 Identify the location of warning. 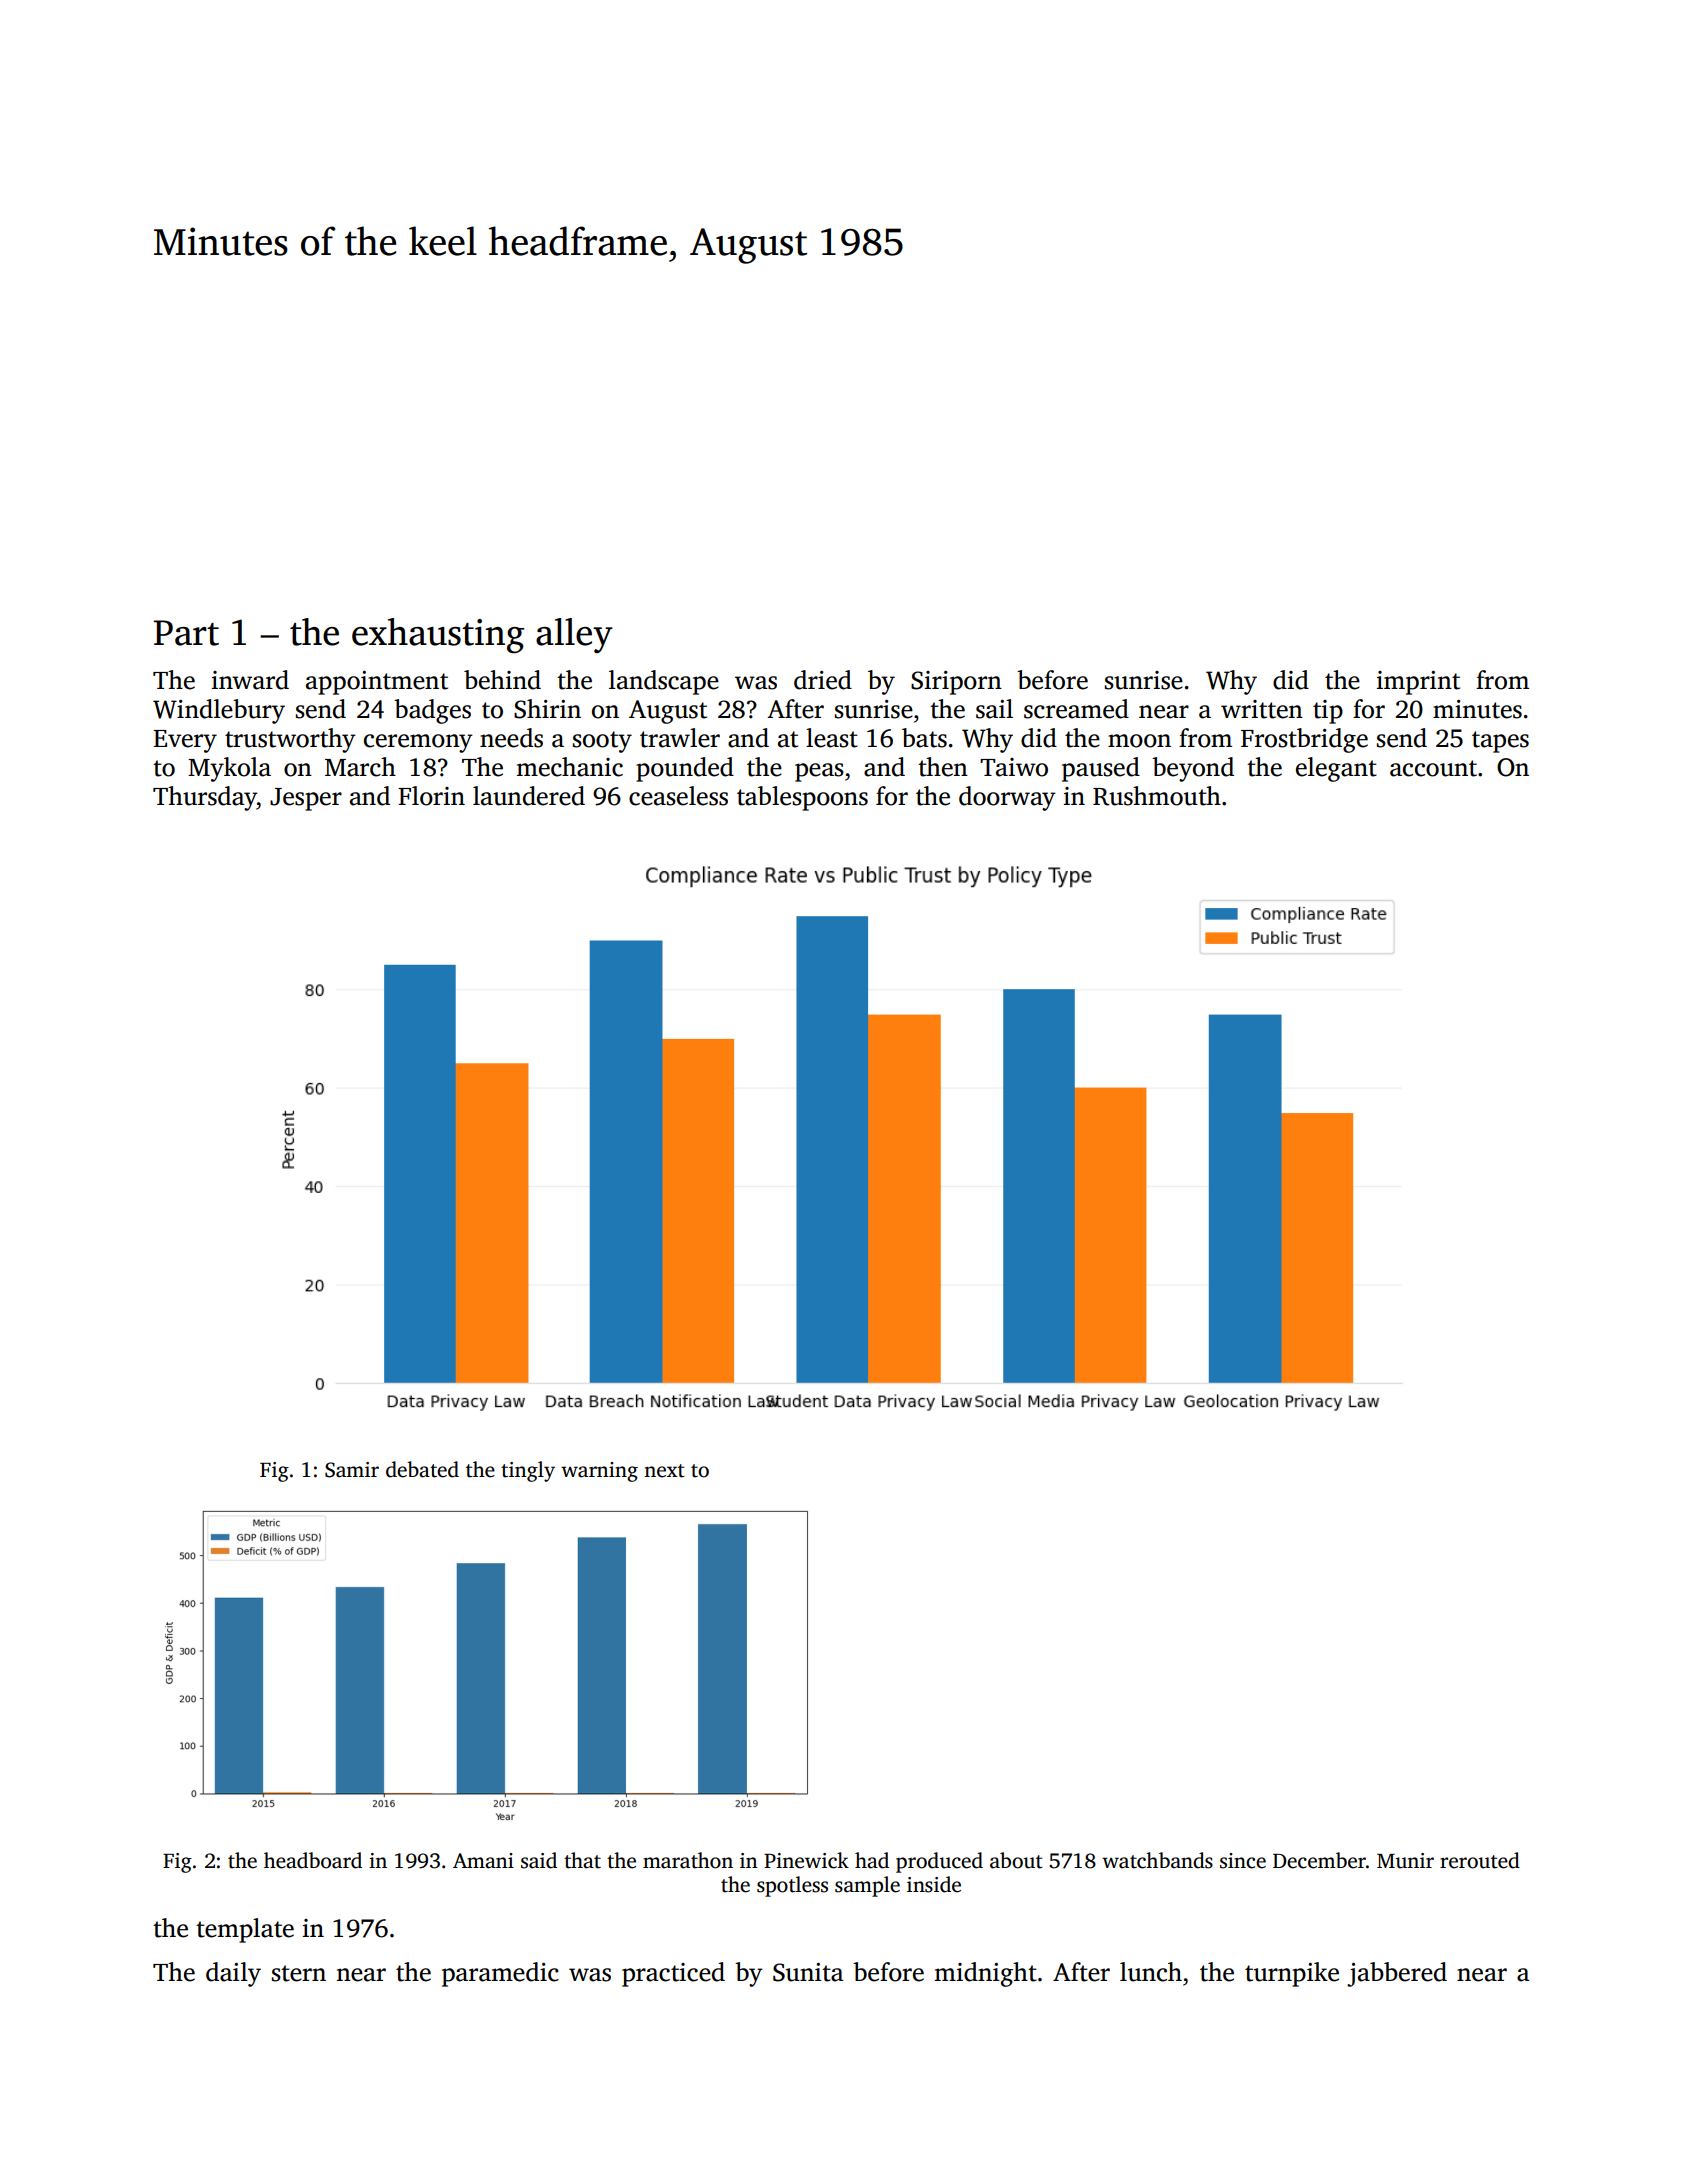
(599, 1472).
